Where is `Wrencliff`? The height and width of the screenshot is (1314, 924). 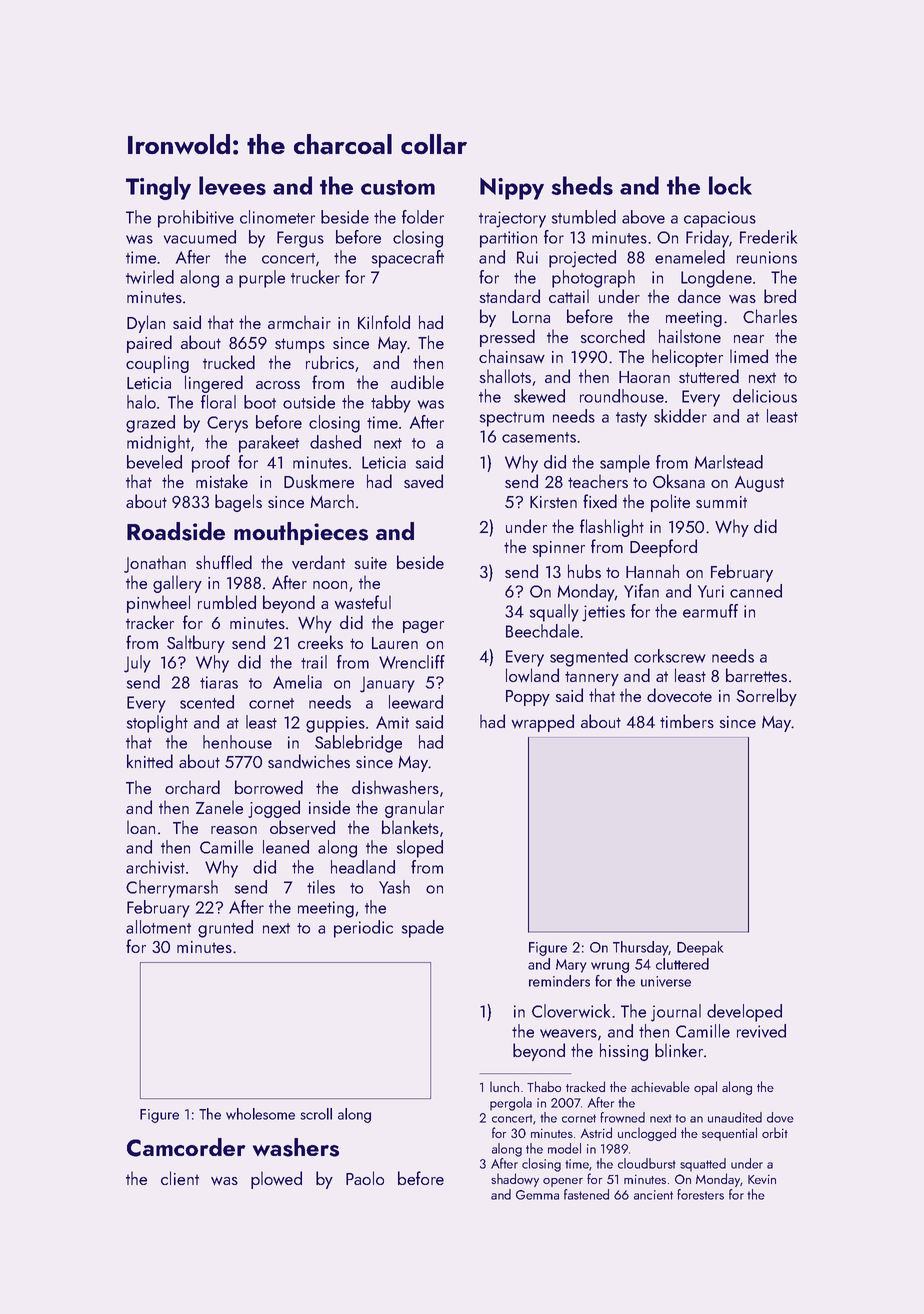
Wrencliff is located at coordinates (412, 662).
